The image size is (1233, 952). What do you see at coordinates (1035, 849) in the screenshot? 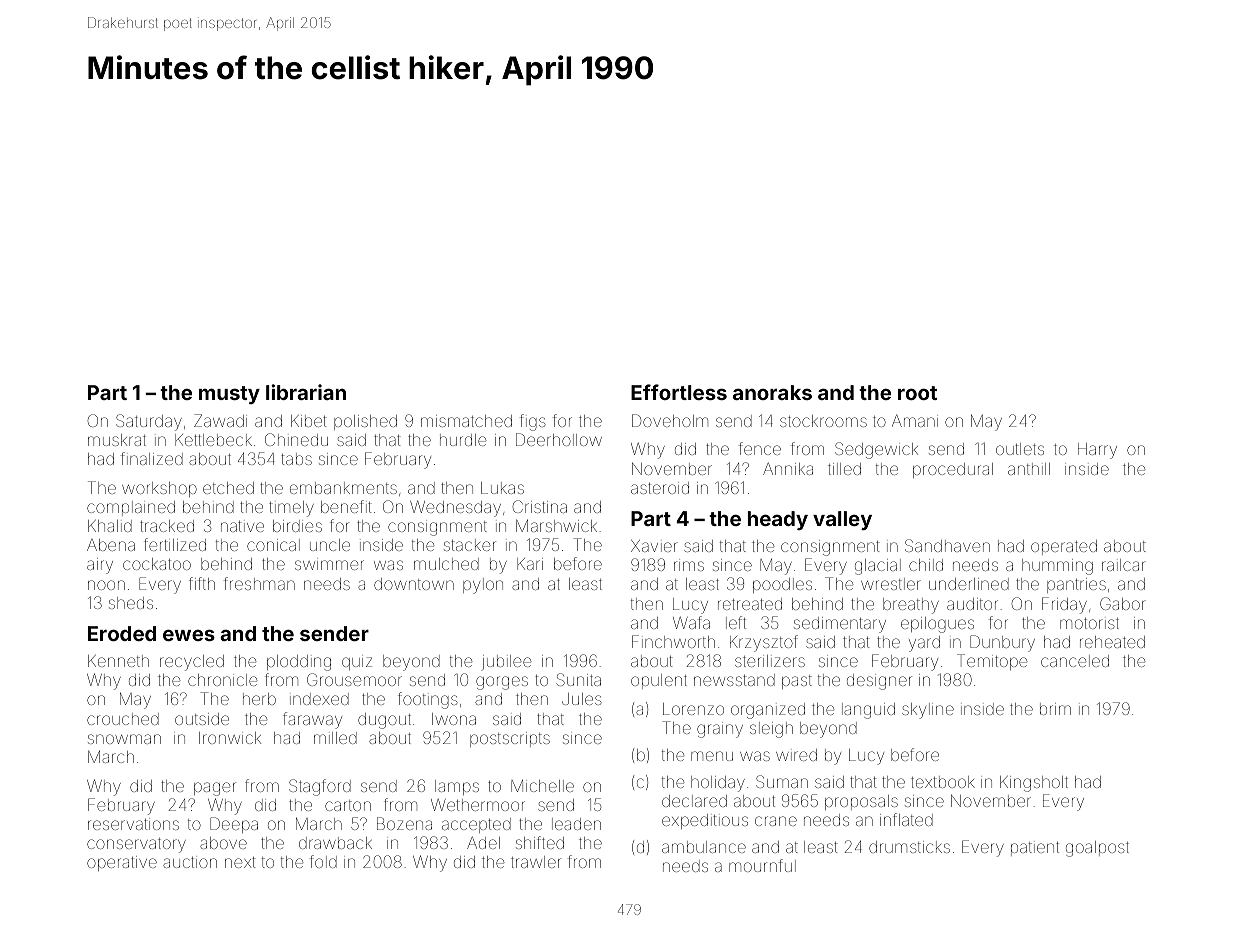
I see `patient` at bounding box center [1035, 849].
